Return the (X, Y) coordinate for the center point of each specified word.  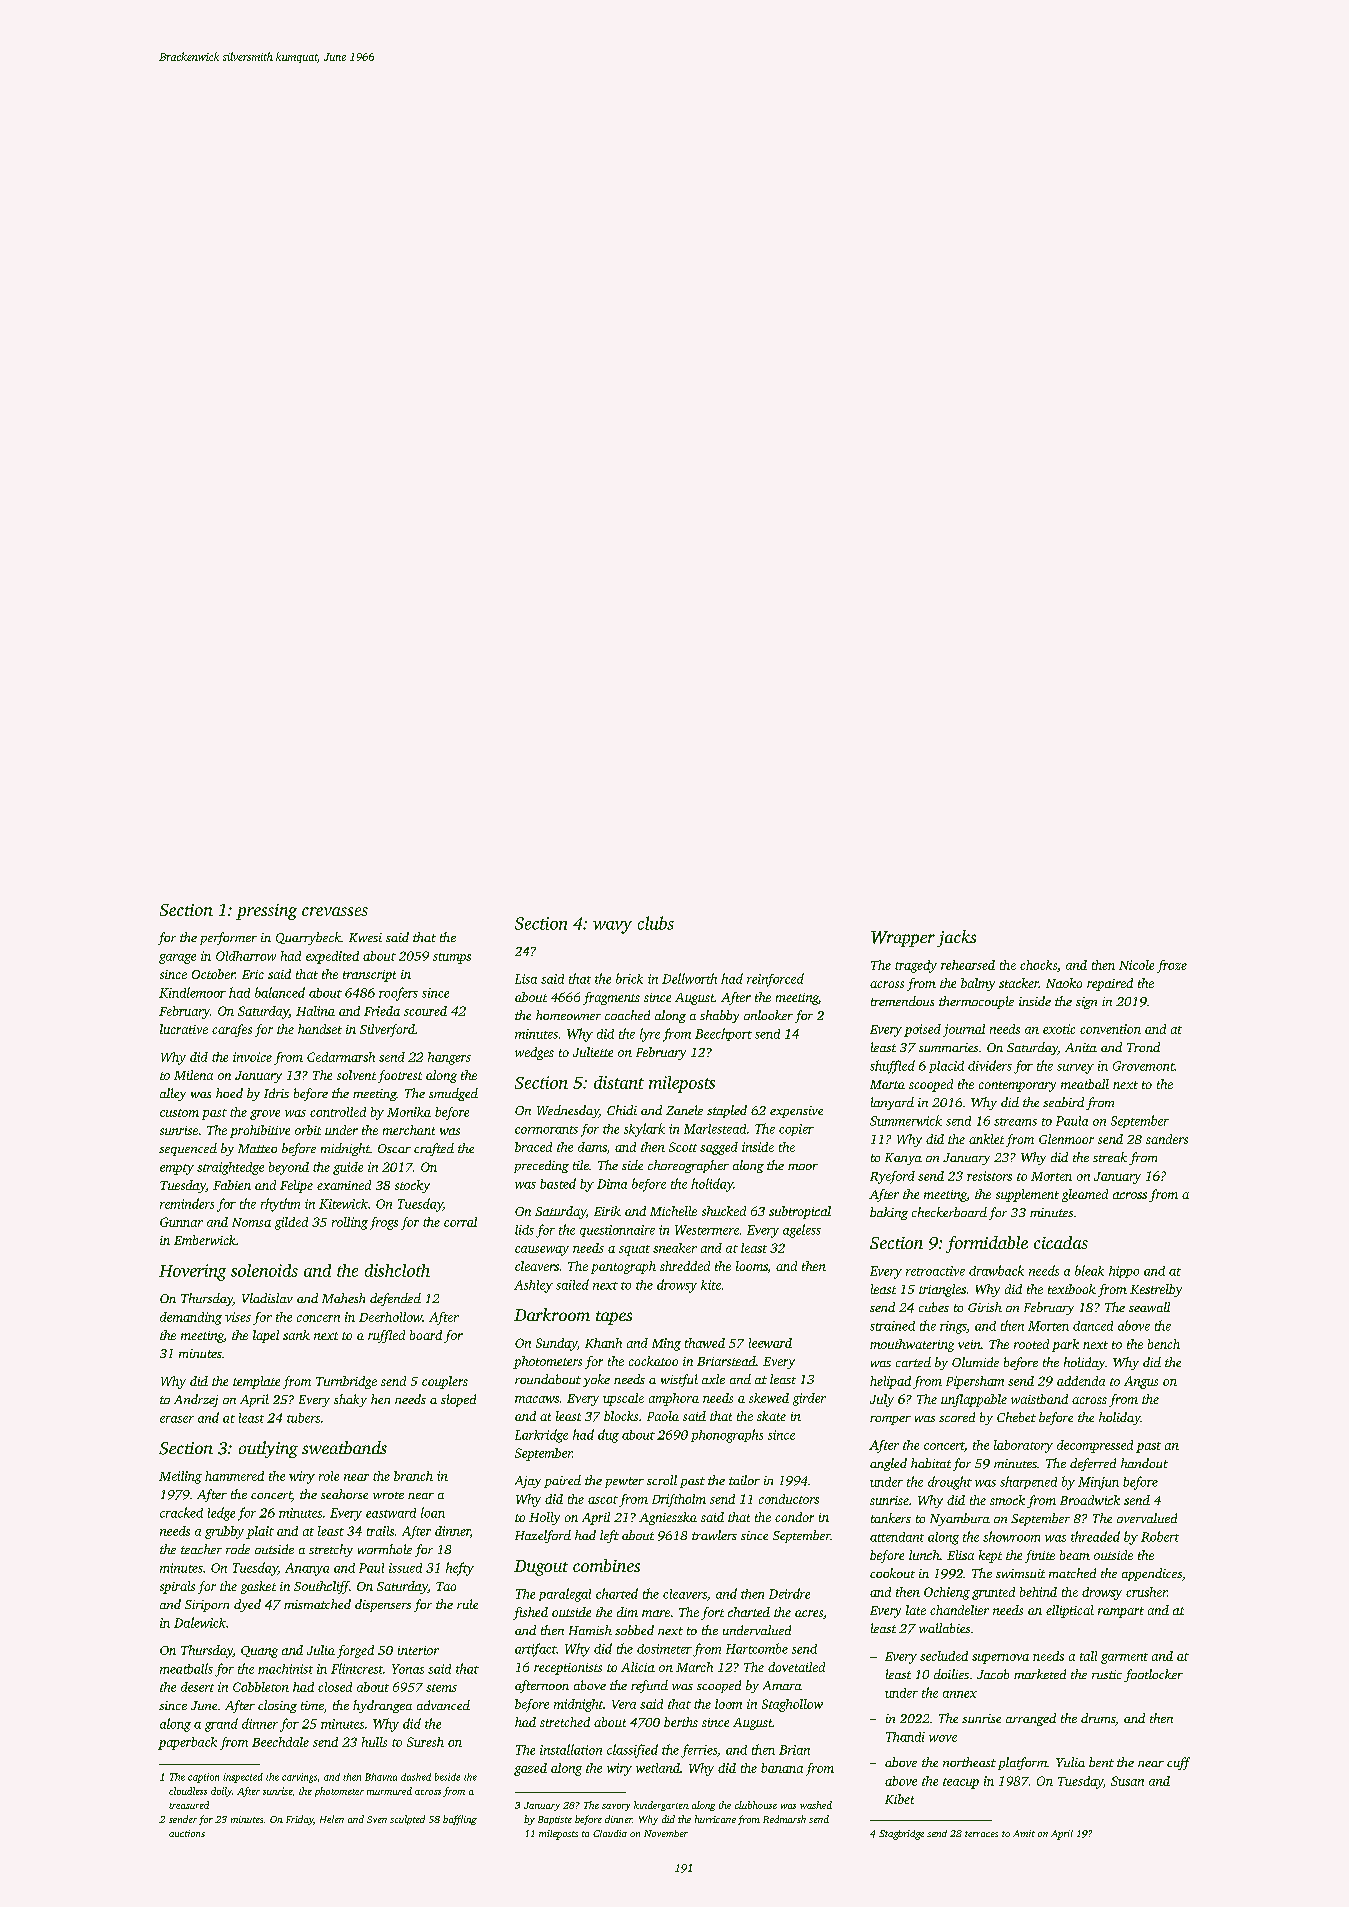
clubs (656, 923)
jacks (956, 938)
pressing (266, 912)
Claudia (610, 1833)
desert (197, 1687)
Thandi (905, 1737)
